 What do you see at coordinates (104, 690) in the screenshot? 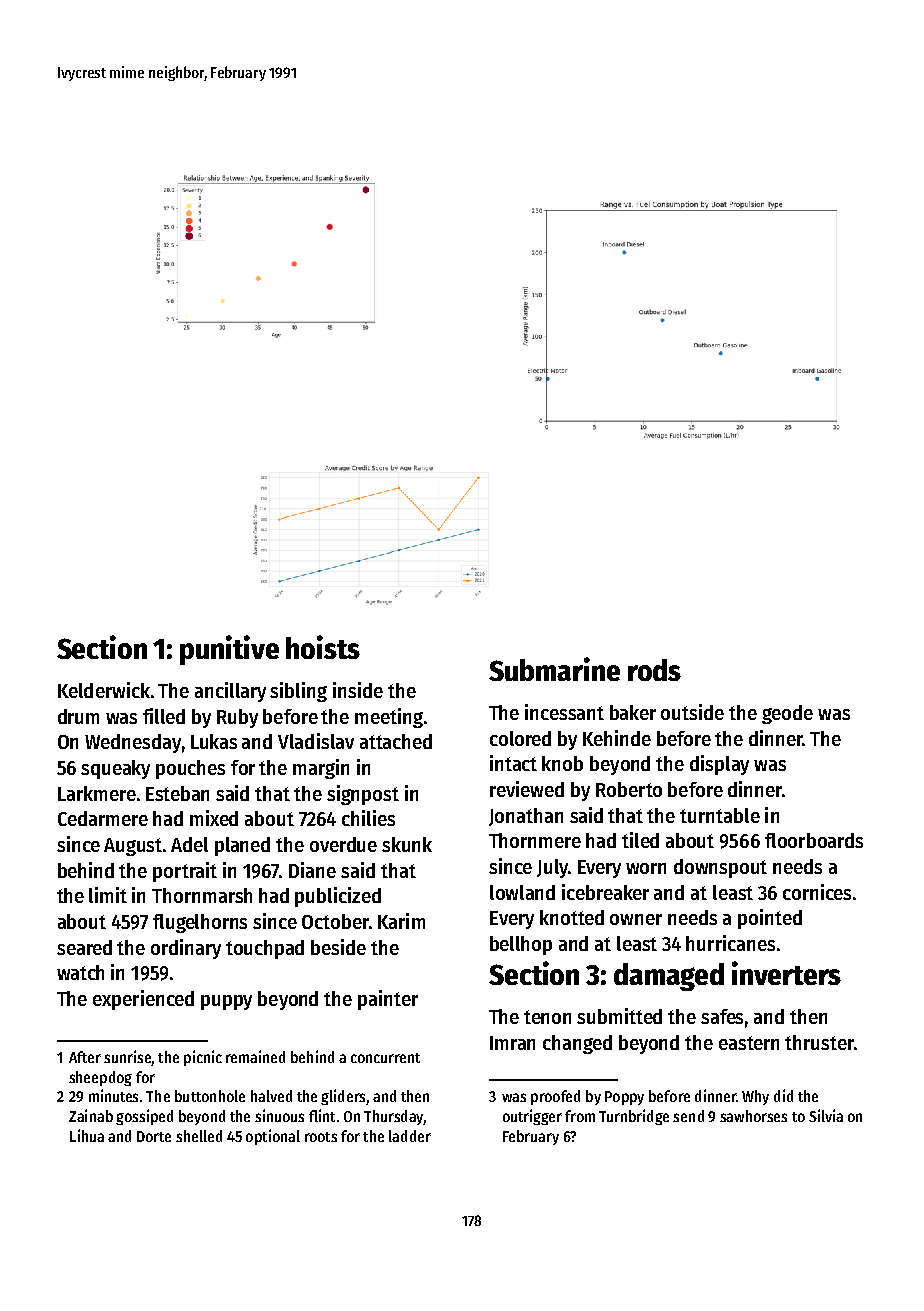
I see `Kelderwick` at bounding box center [104, 690].
